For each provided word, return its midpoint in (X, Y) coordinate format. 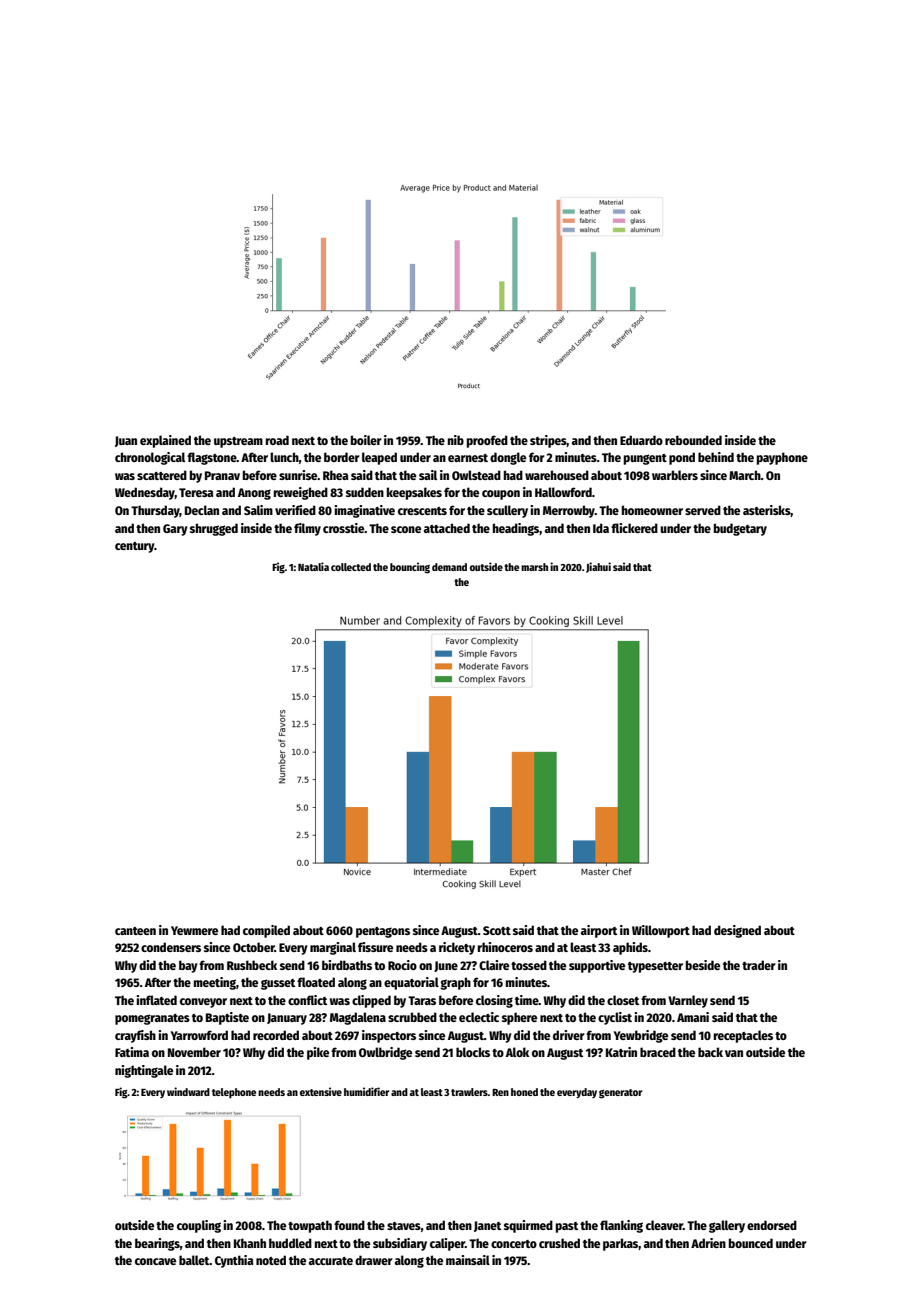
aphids (630, 948)
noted (271, 1260)
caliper (447, 1244)
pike (318, 1053)
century (134, 547)
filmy (307, 529)
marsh (534, 567)
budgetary (740, 529)
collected (351, 567)
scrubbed (412, 1017)
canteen (135, 931)
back (710, 1052)
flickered (634, 528)
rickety (457, 948)
